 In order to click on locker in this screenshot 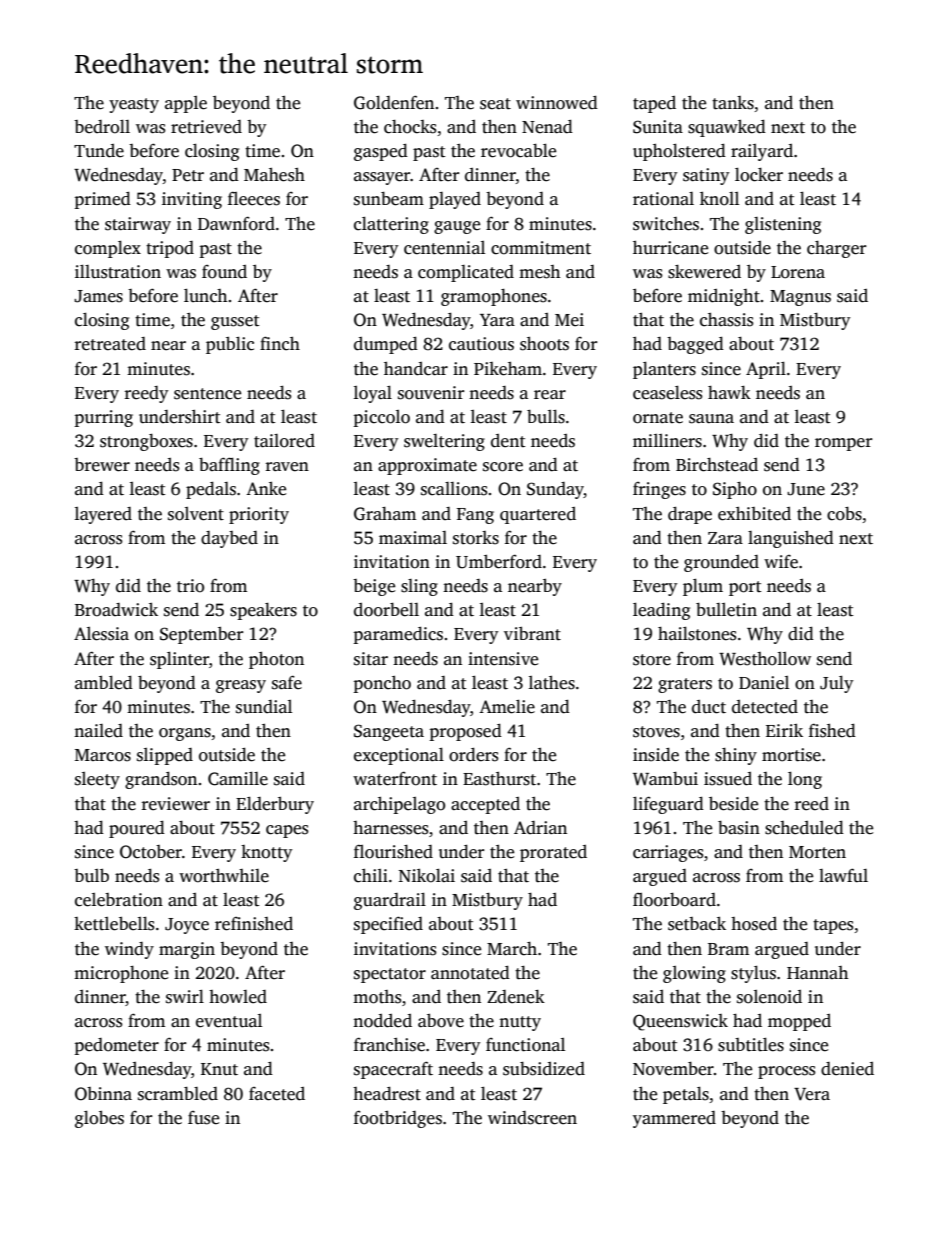, I will do `click(759, 175)`.
